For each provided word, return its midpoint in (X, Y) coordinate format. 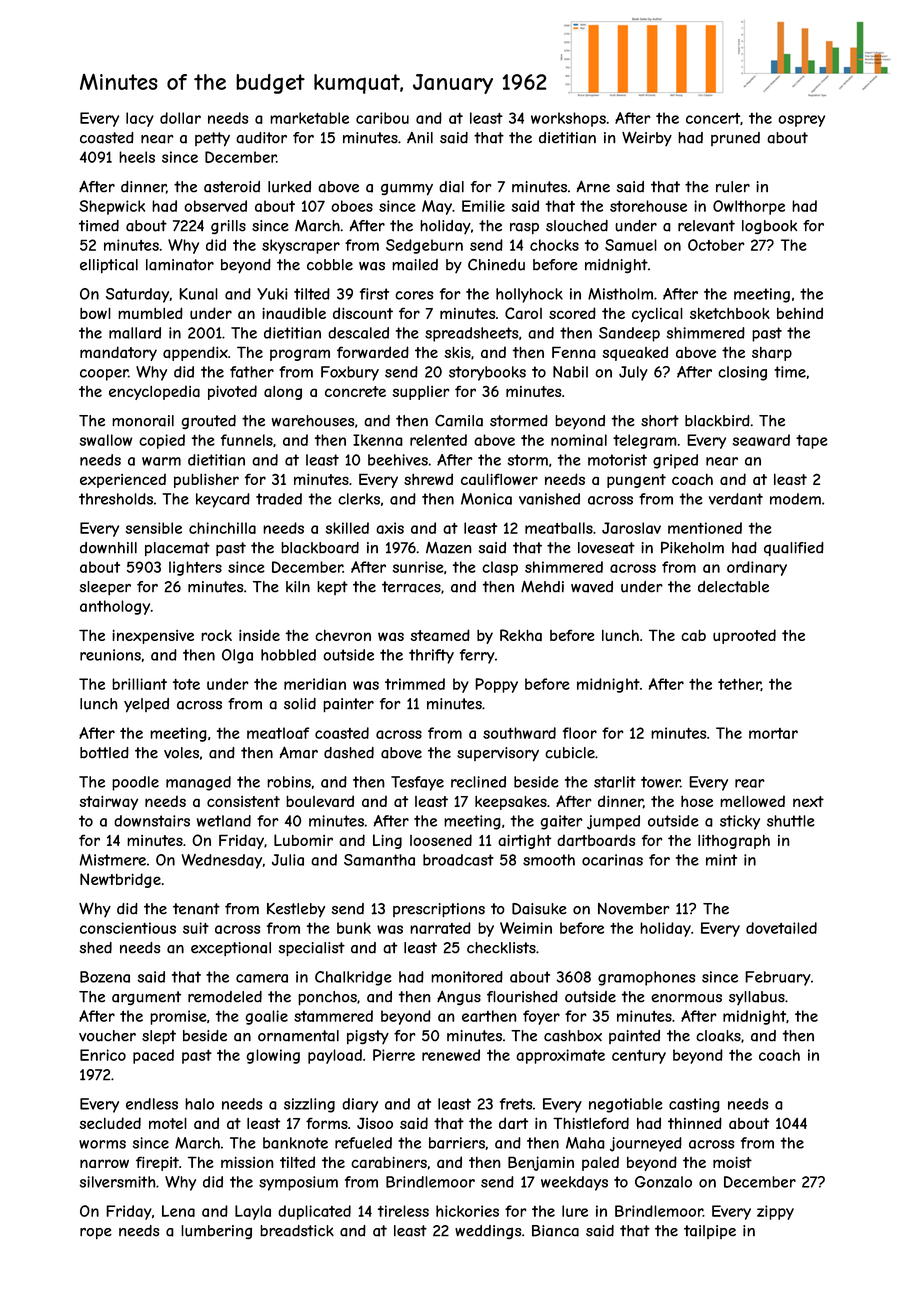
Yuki (272, 294)
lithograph (734, 842)
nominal (579, 440)
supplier (421, 393)
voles (181, 753)
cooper (104, 375)
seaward (761, 440)
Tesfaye (417, 783)
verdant (736, 499)
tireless (403, 1211)
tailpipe (710, 1232)
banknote (295, 1143)
